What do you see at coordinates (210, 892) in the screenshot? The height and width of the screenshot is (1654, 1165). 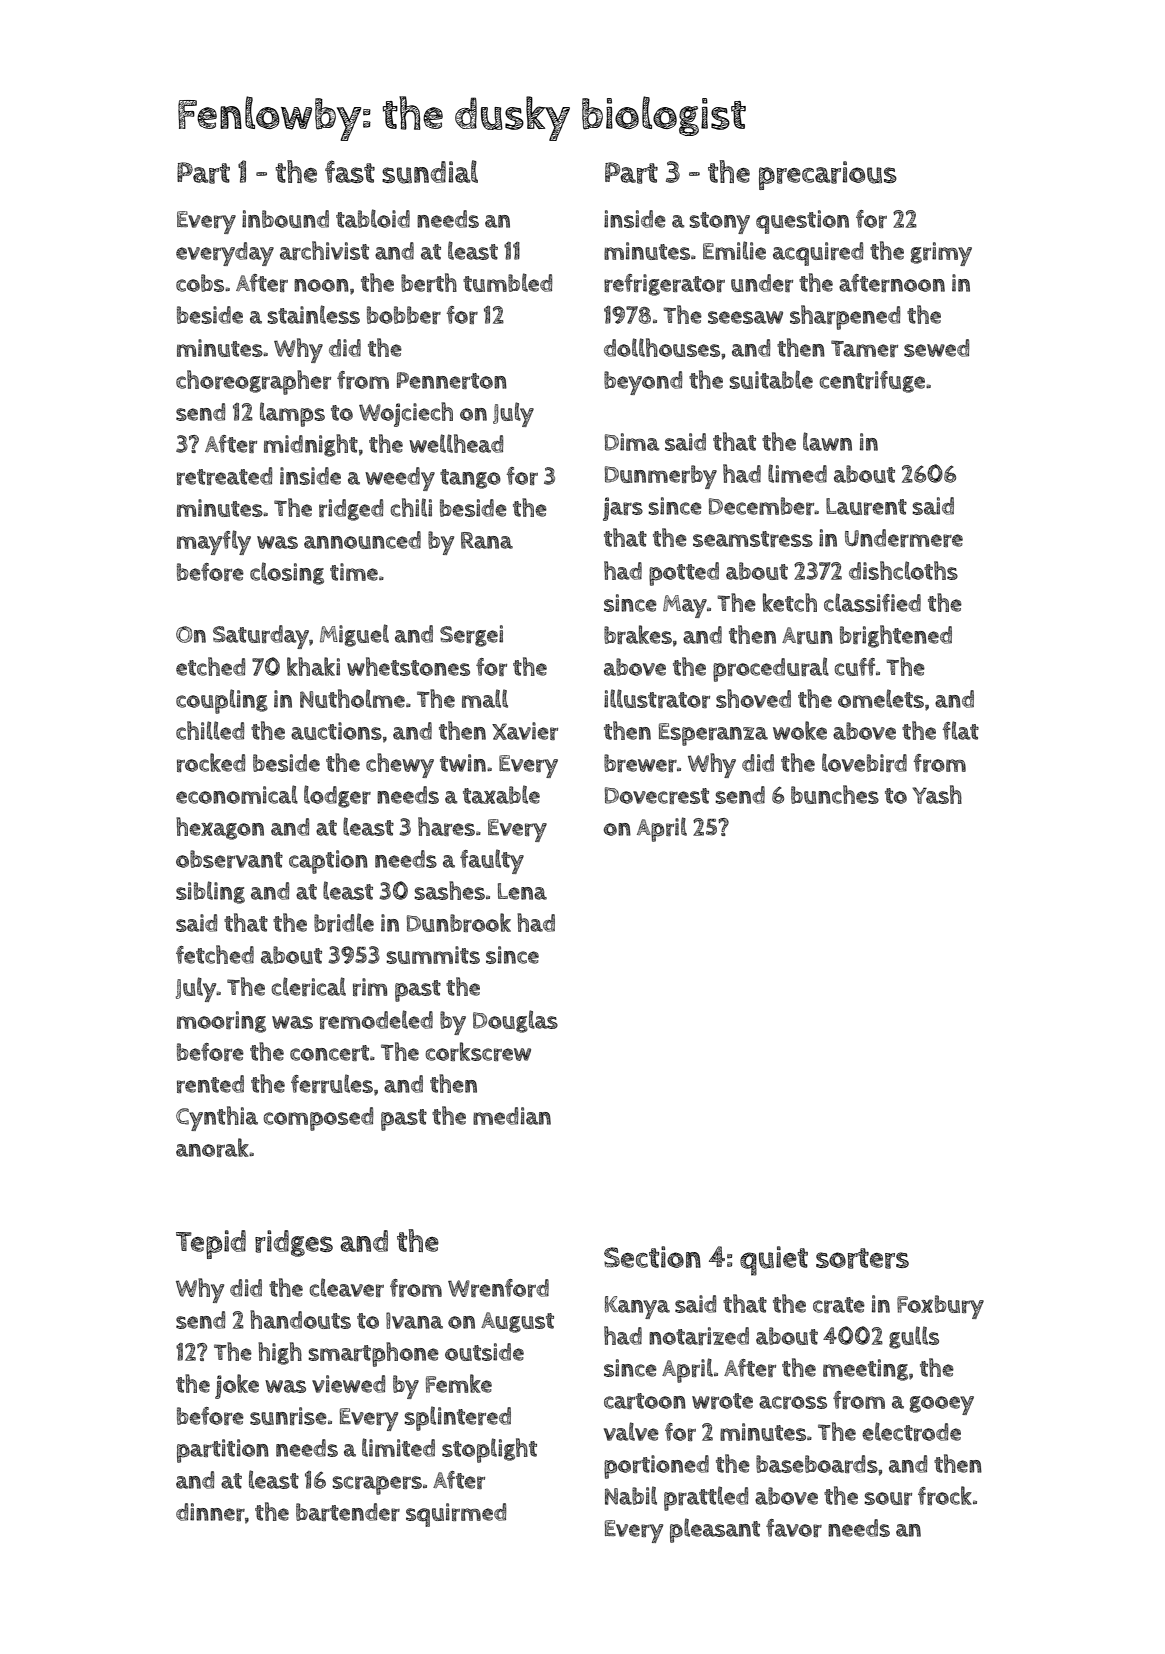 I see `sibling` at bounding box center [210, 892].
